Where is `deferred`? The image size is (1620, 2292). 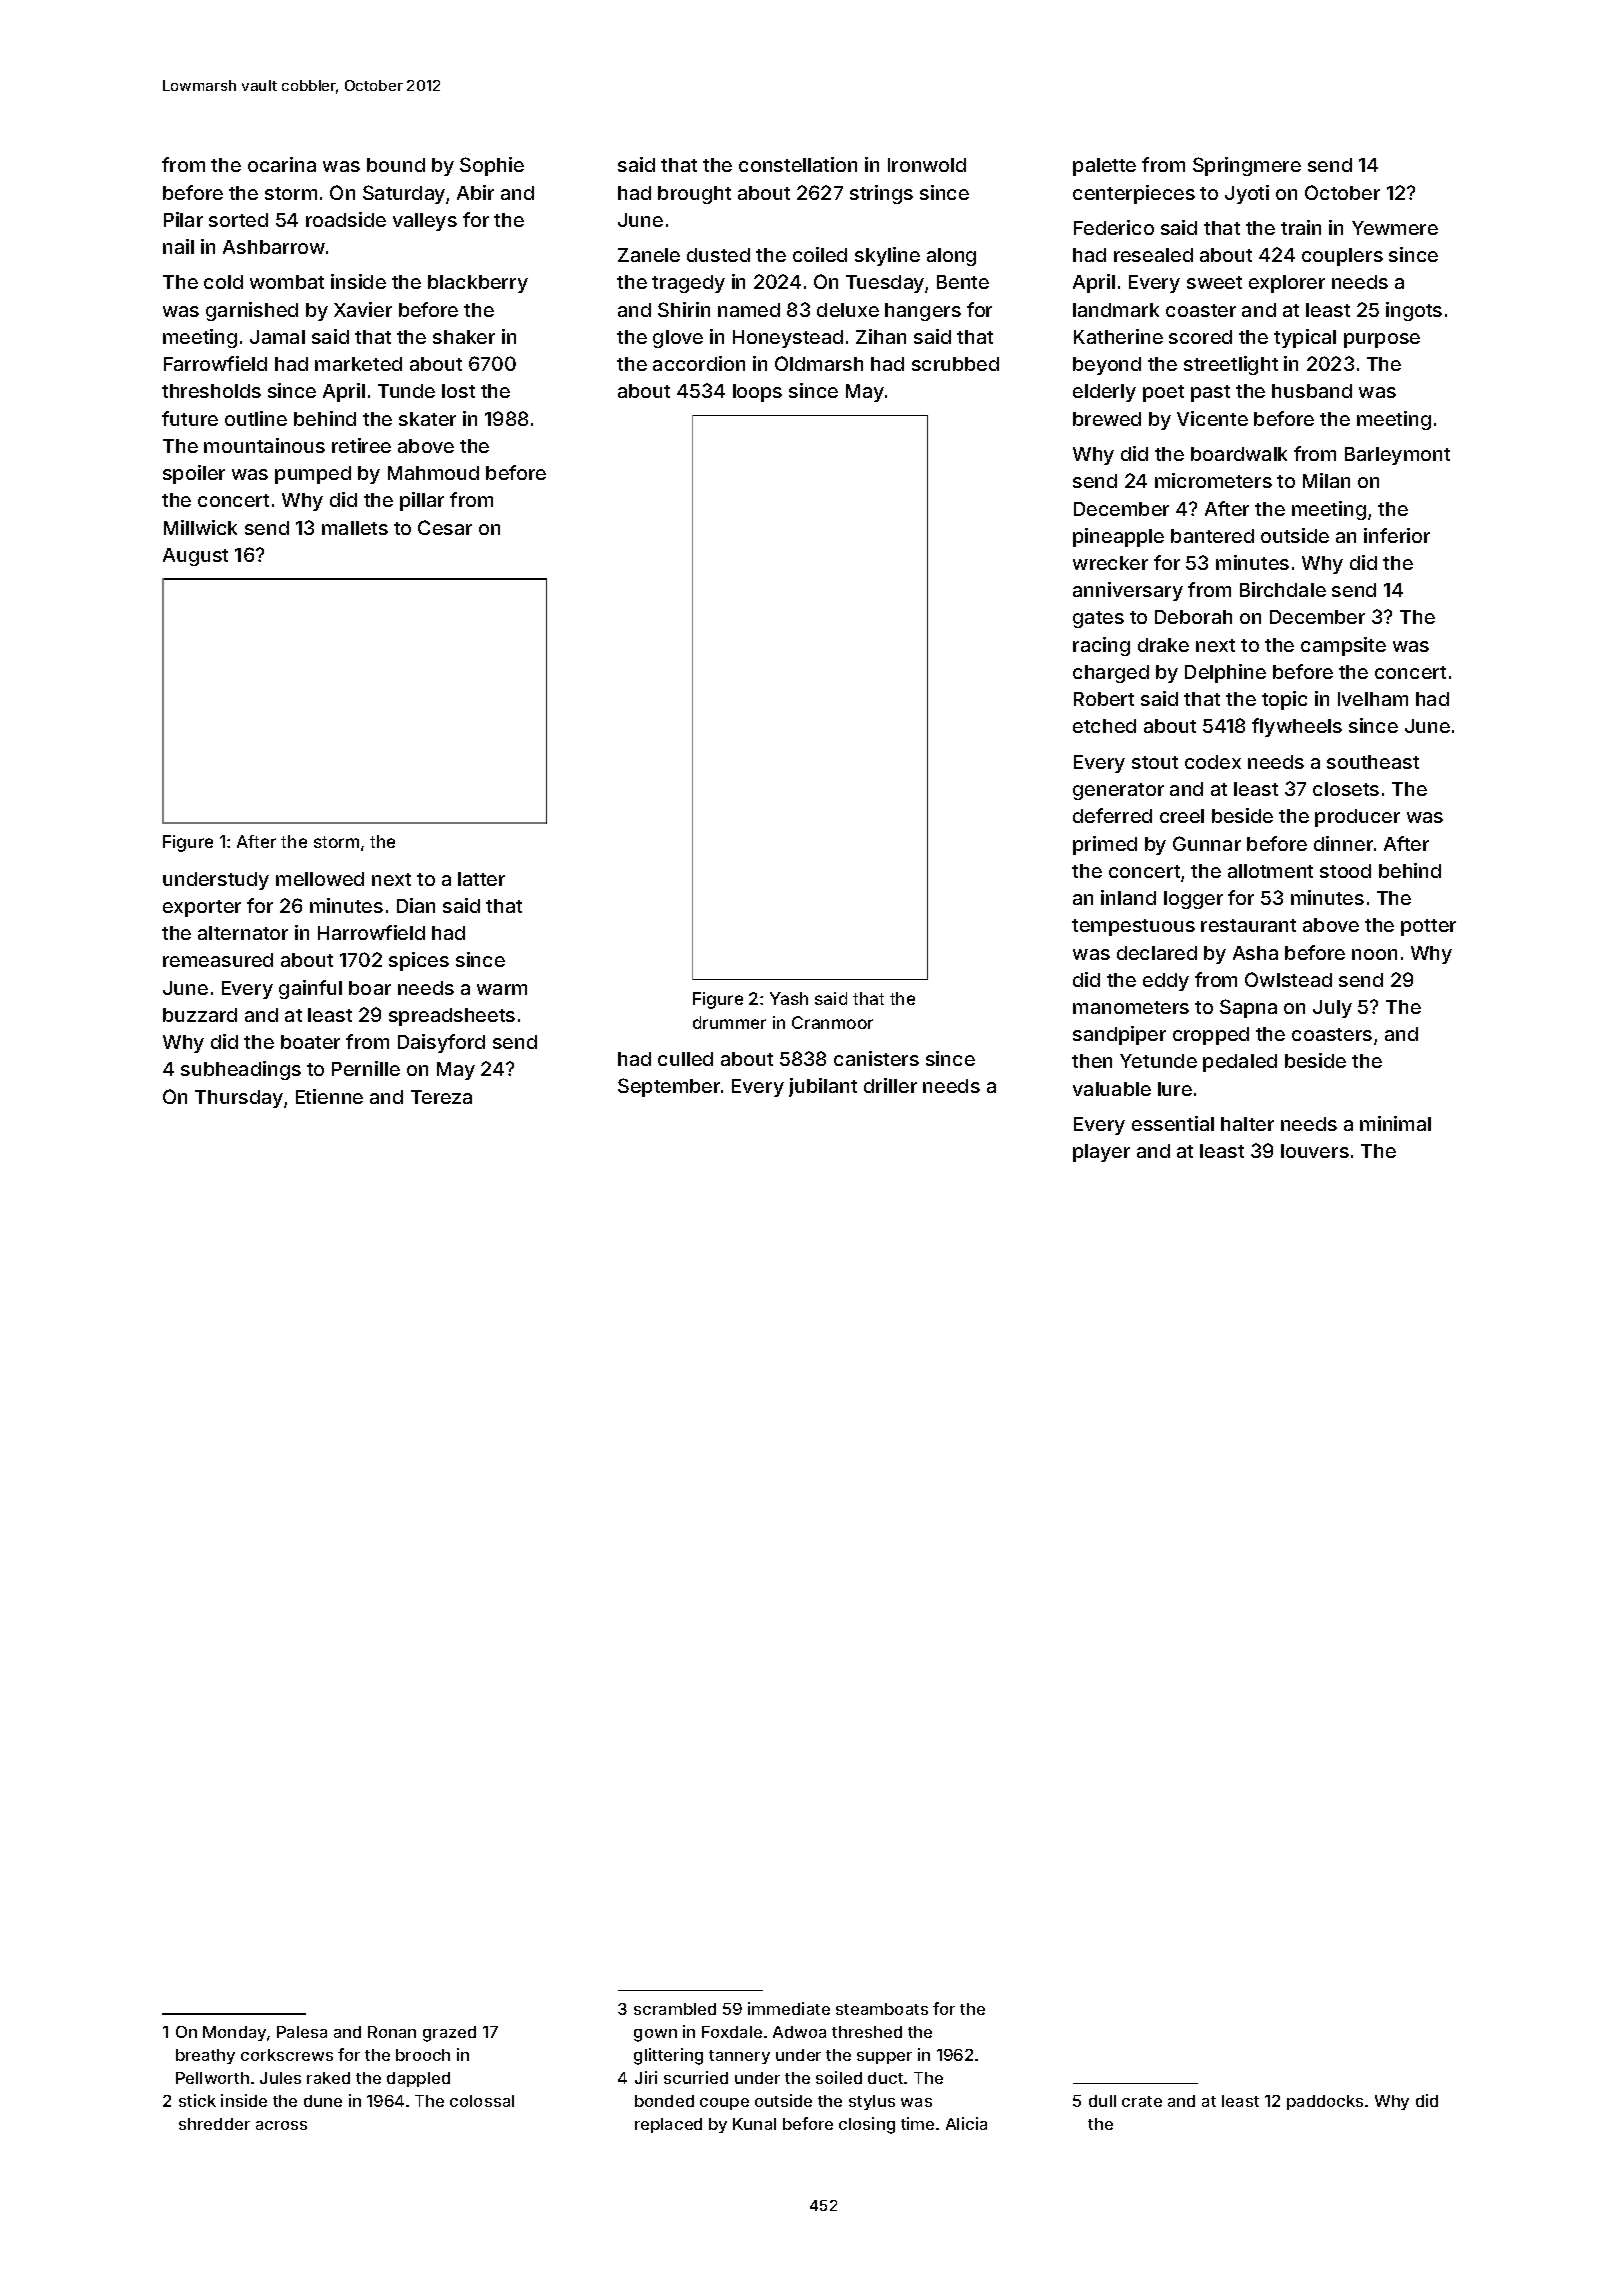
deferred is located at coordinates (1112, 815).
